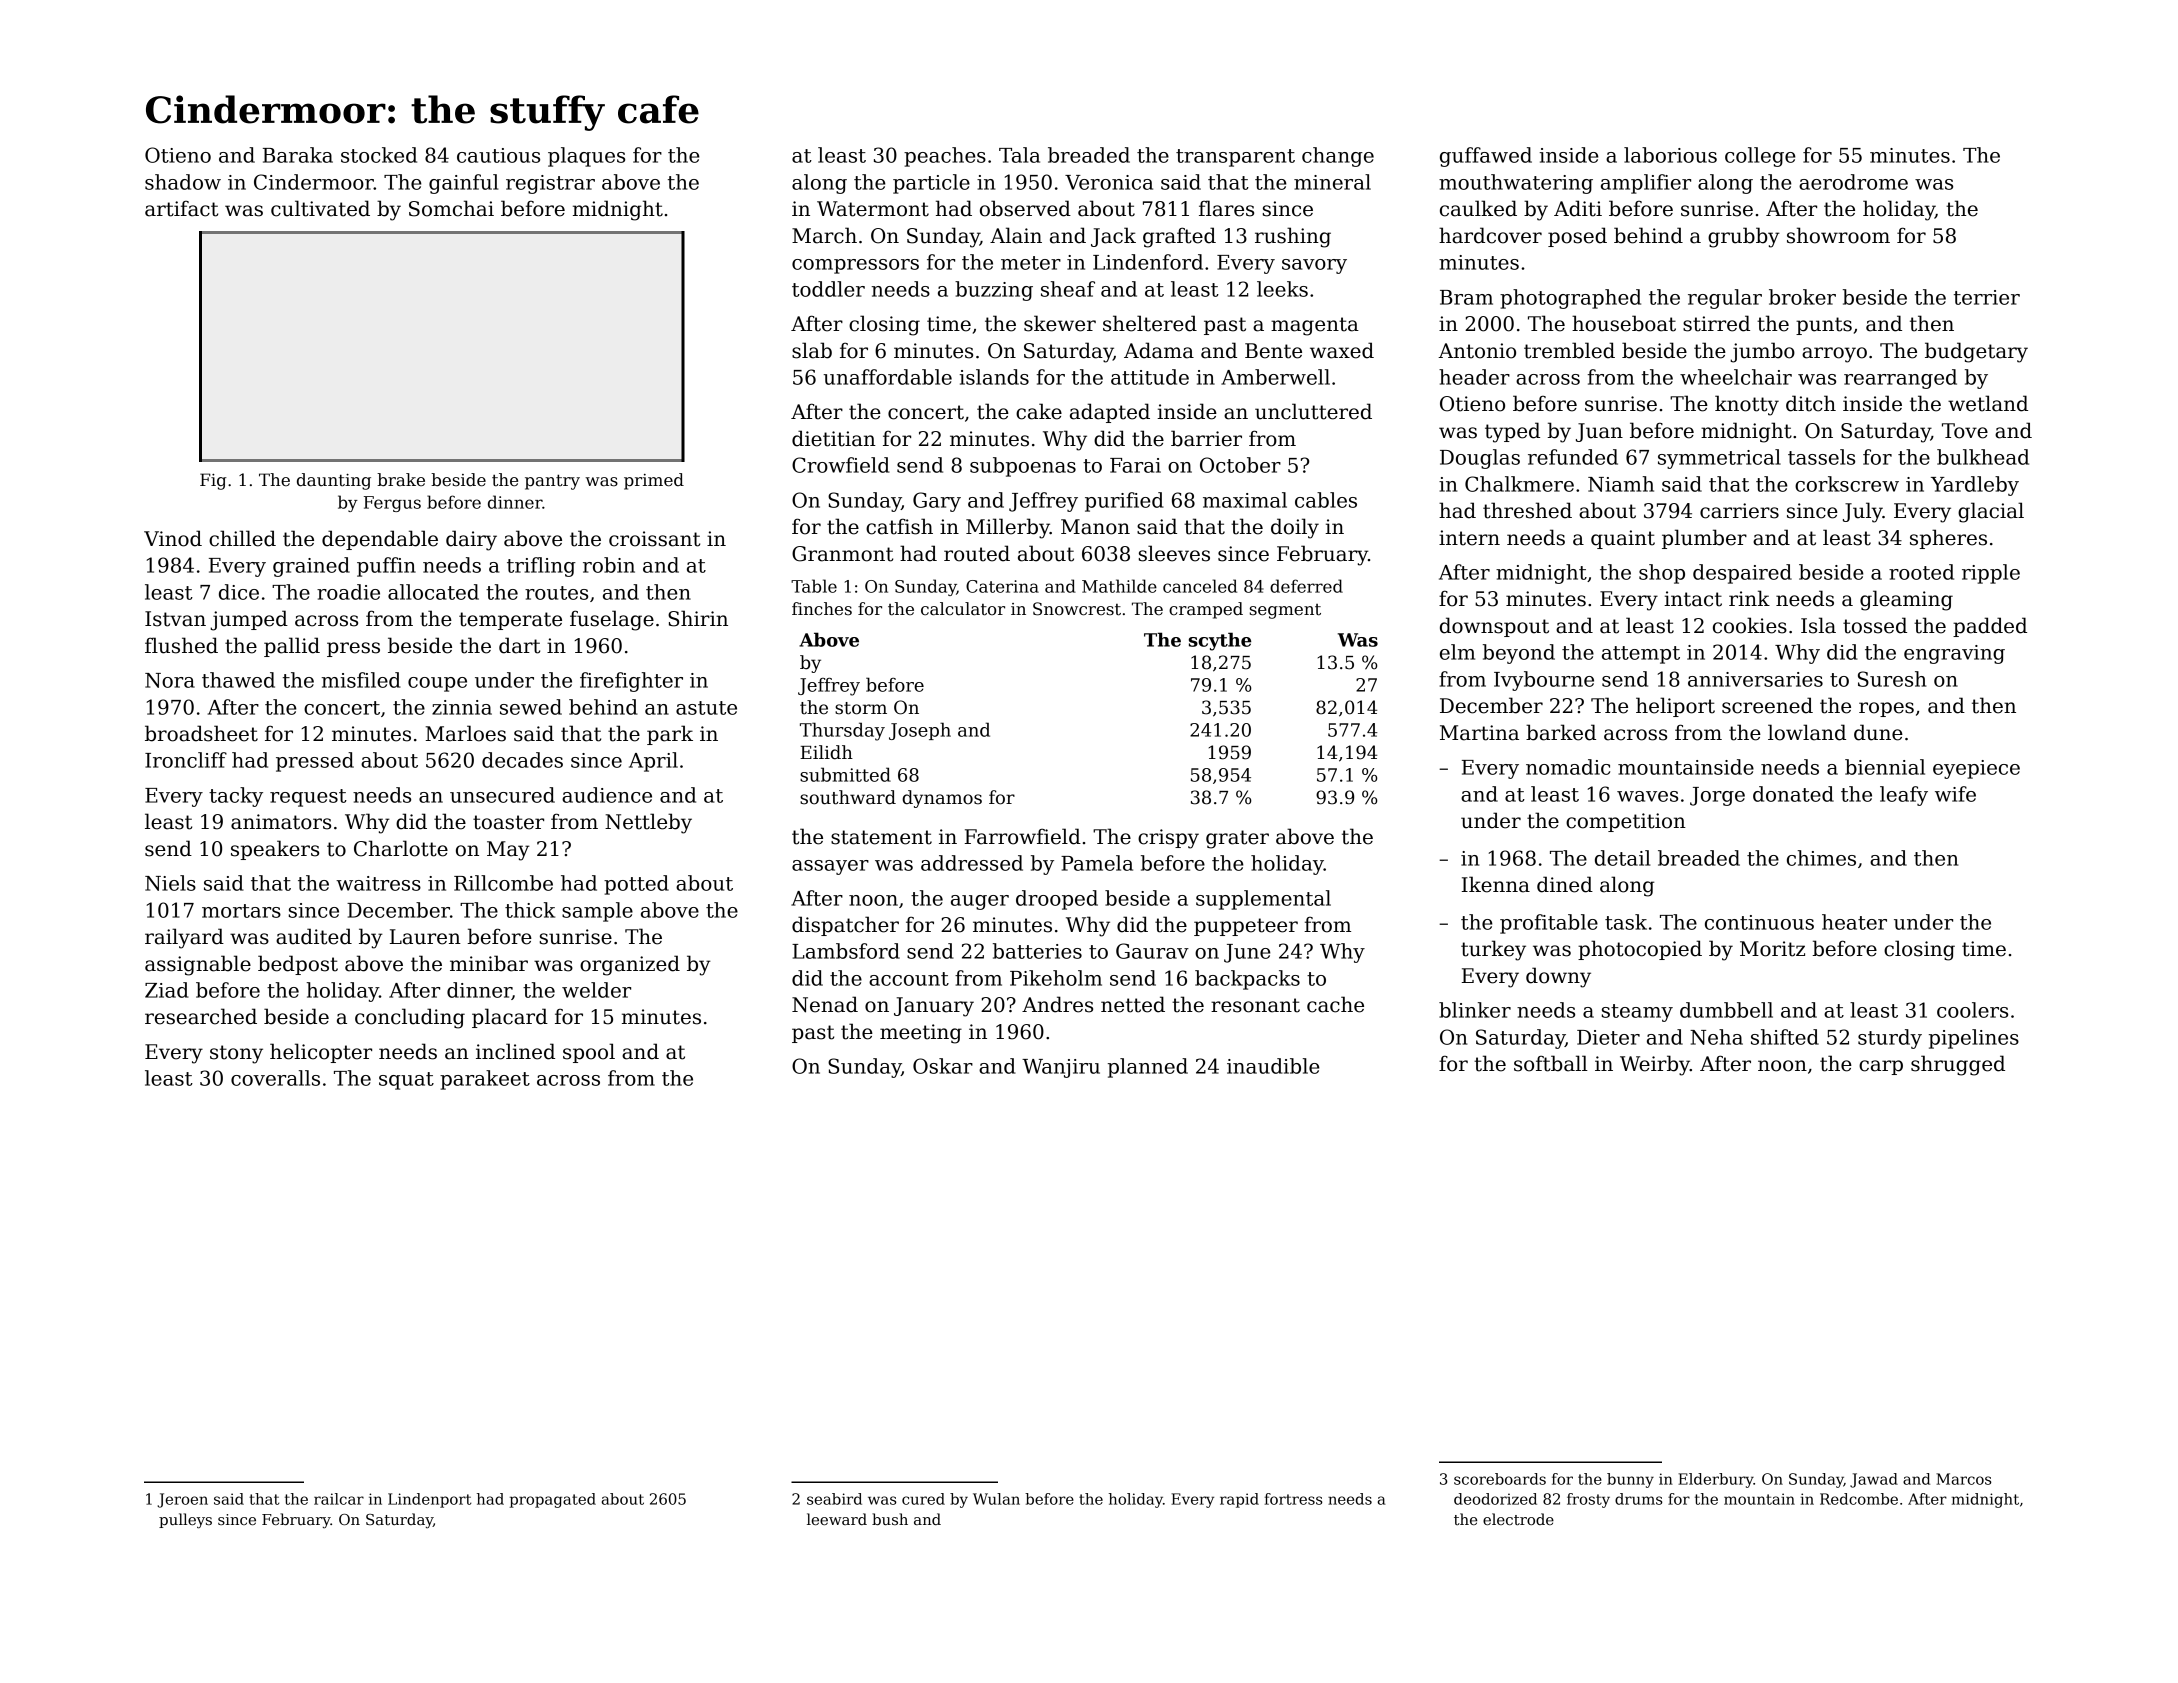 This screenshot has width=2178, height=1683. I want to click on Marcos, so click(1963, 1479).
